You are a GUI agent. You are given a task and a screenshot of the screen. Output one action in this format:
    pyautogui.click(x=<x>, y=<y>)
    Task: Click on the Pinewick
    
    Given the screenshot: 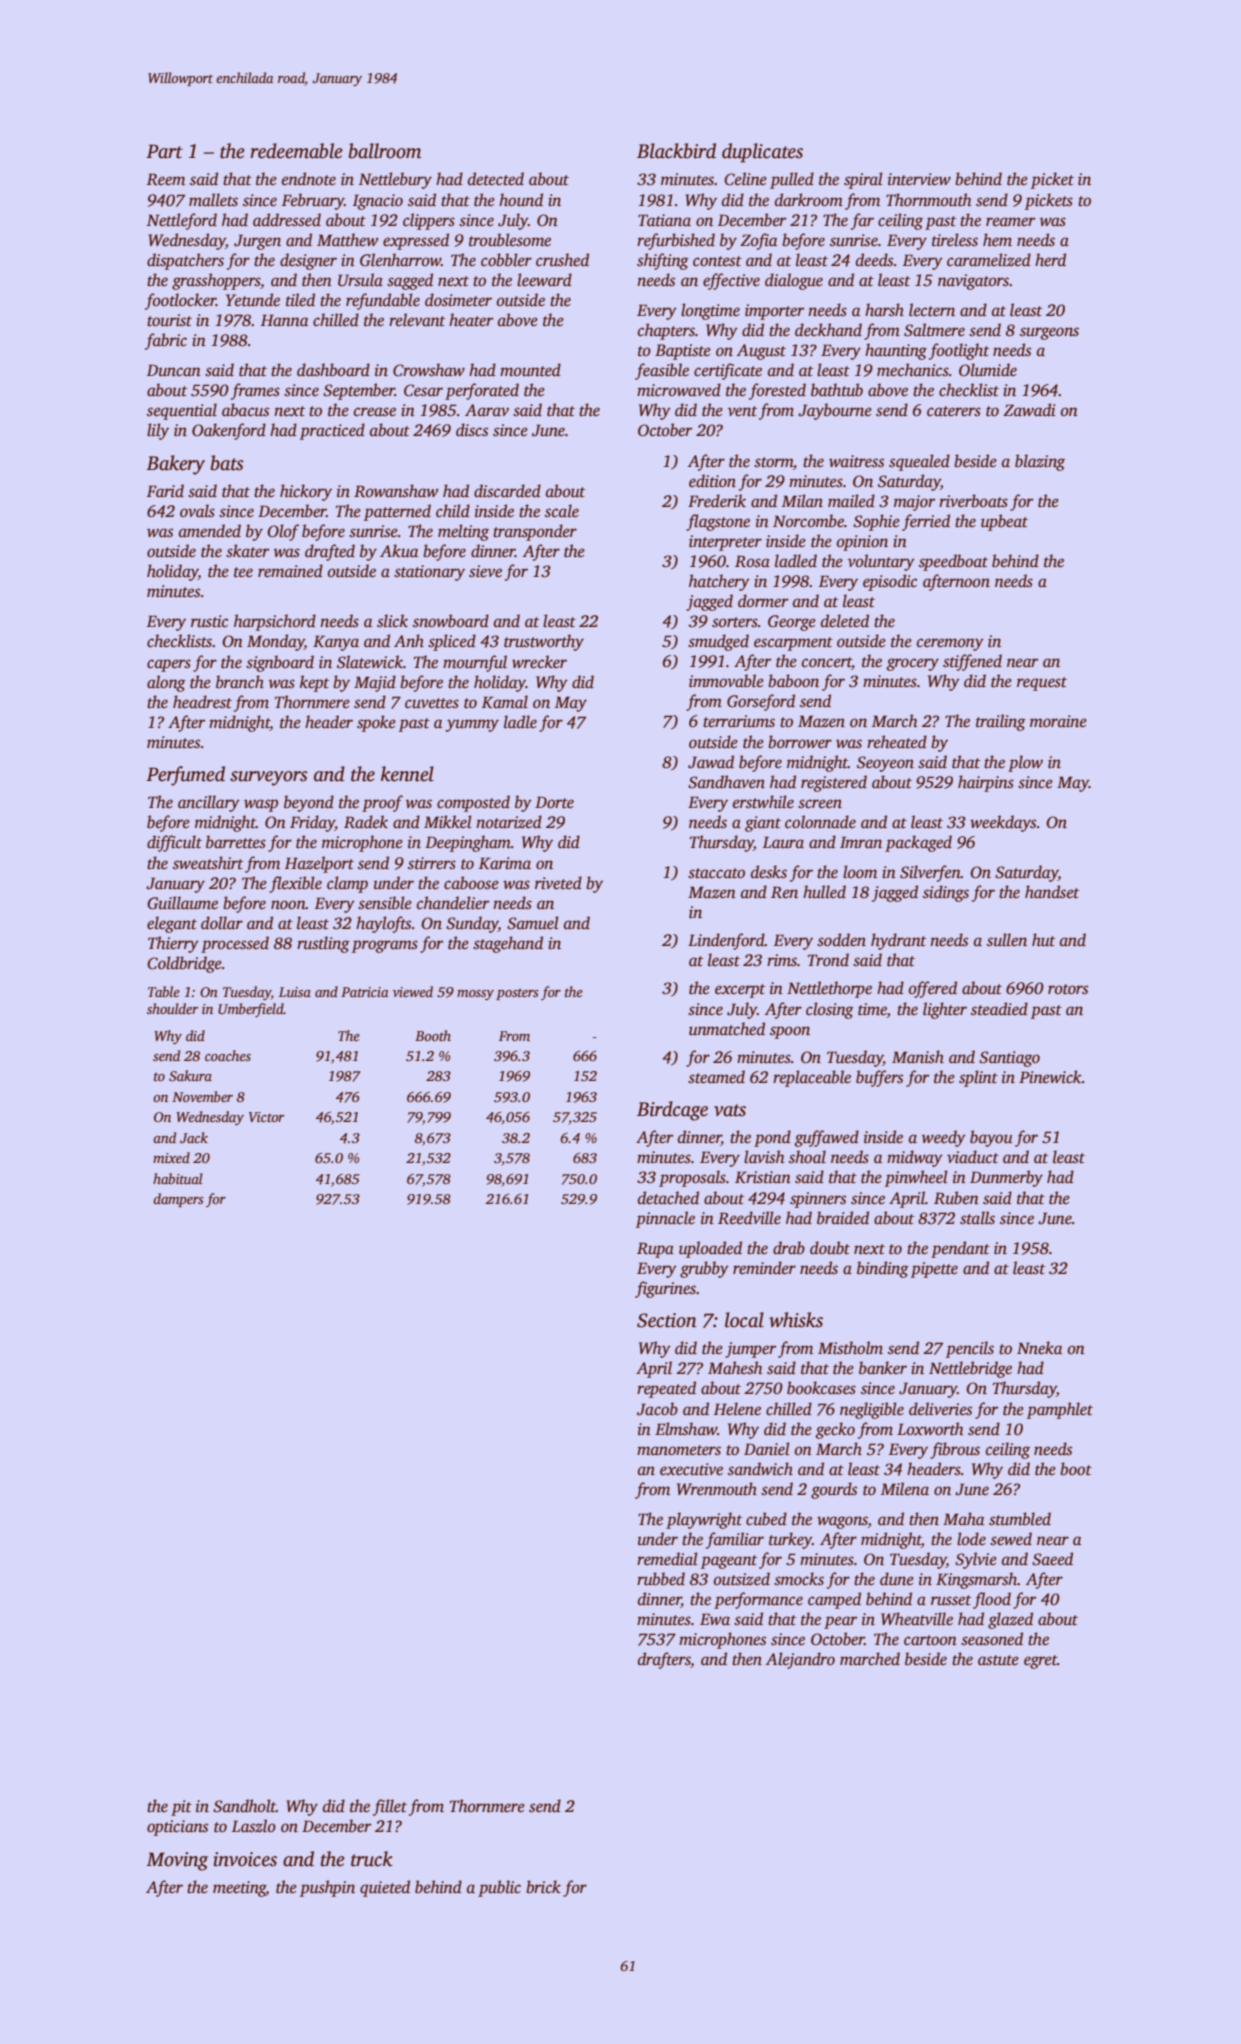 What is the action you would take?
    pyautogui.click(x=1050, y=1077)
